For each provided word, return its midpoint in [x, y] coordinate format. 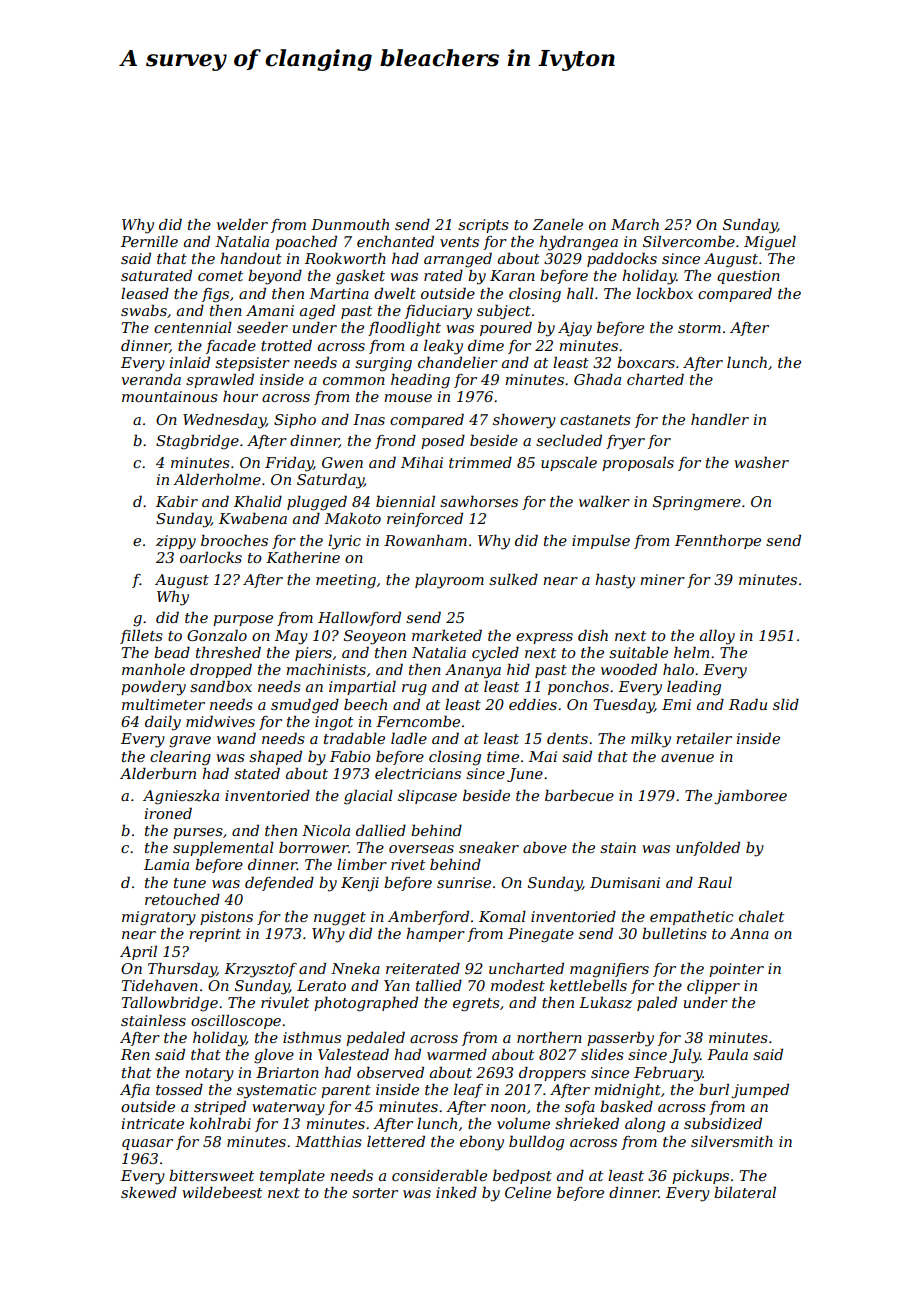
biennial [405, 501]
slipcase [427, 797]
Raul [715, 882]
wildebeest [222, 1192]
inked [456, 1192]
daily [163, 723]
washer [761, 462]
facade [231, 346]
